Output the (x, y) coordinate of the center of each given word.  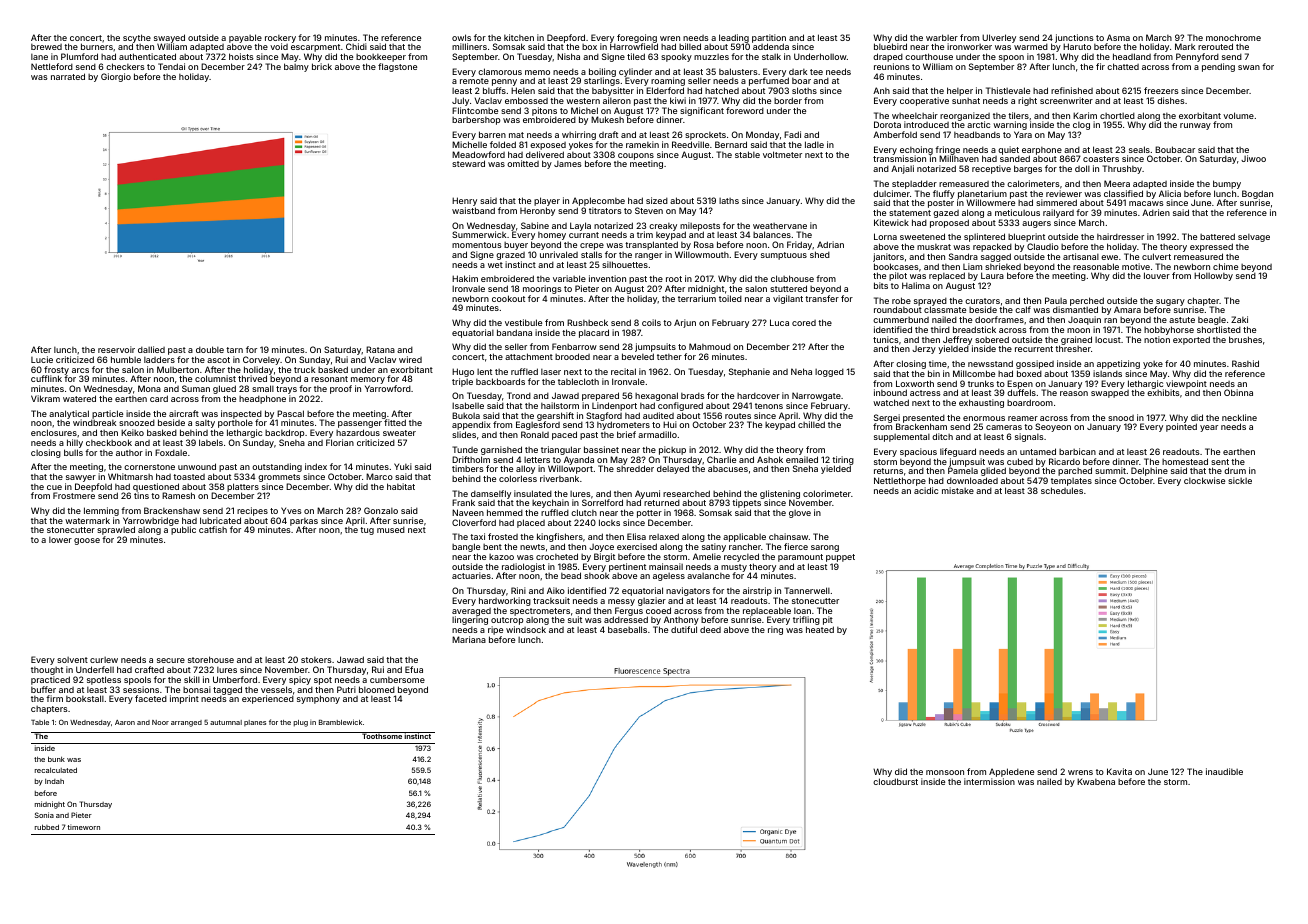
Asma (1118, 37)
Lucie (42, 359)
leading (734, 39)
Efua (414, 669)
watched (891, 402)
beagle (1212, 321)
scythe (137, 39)
